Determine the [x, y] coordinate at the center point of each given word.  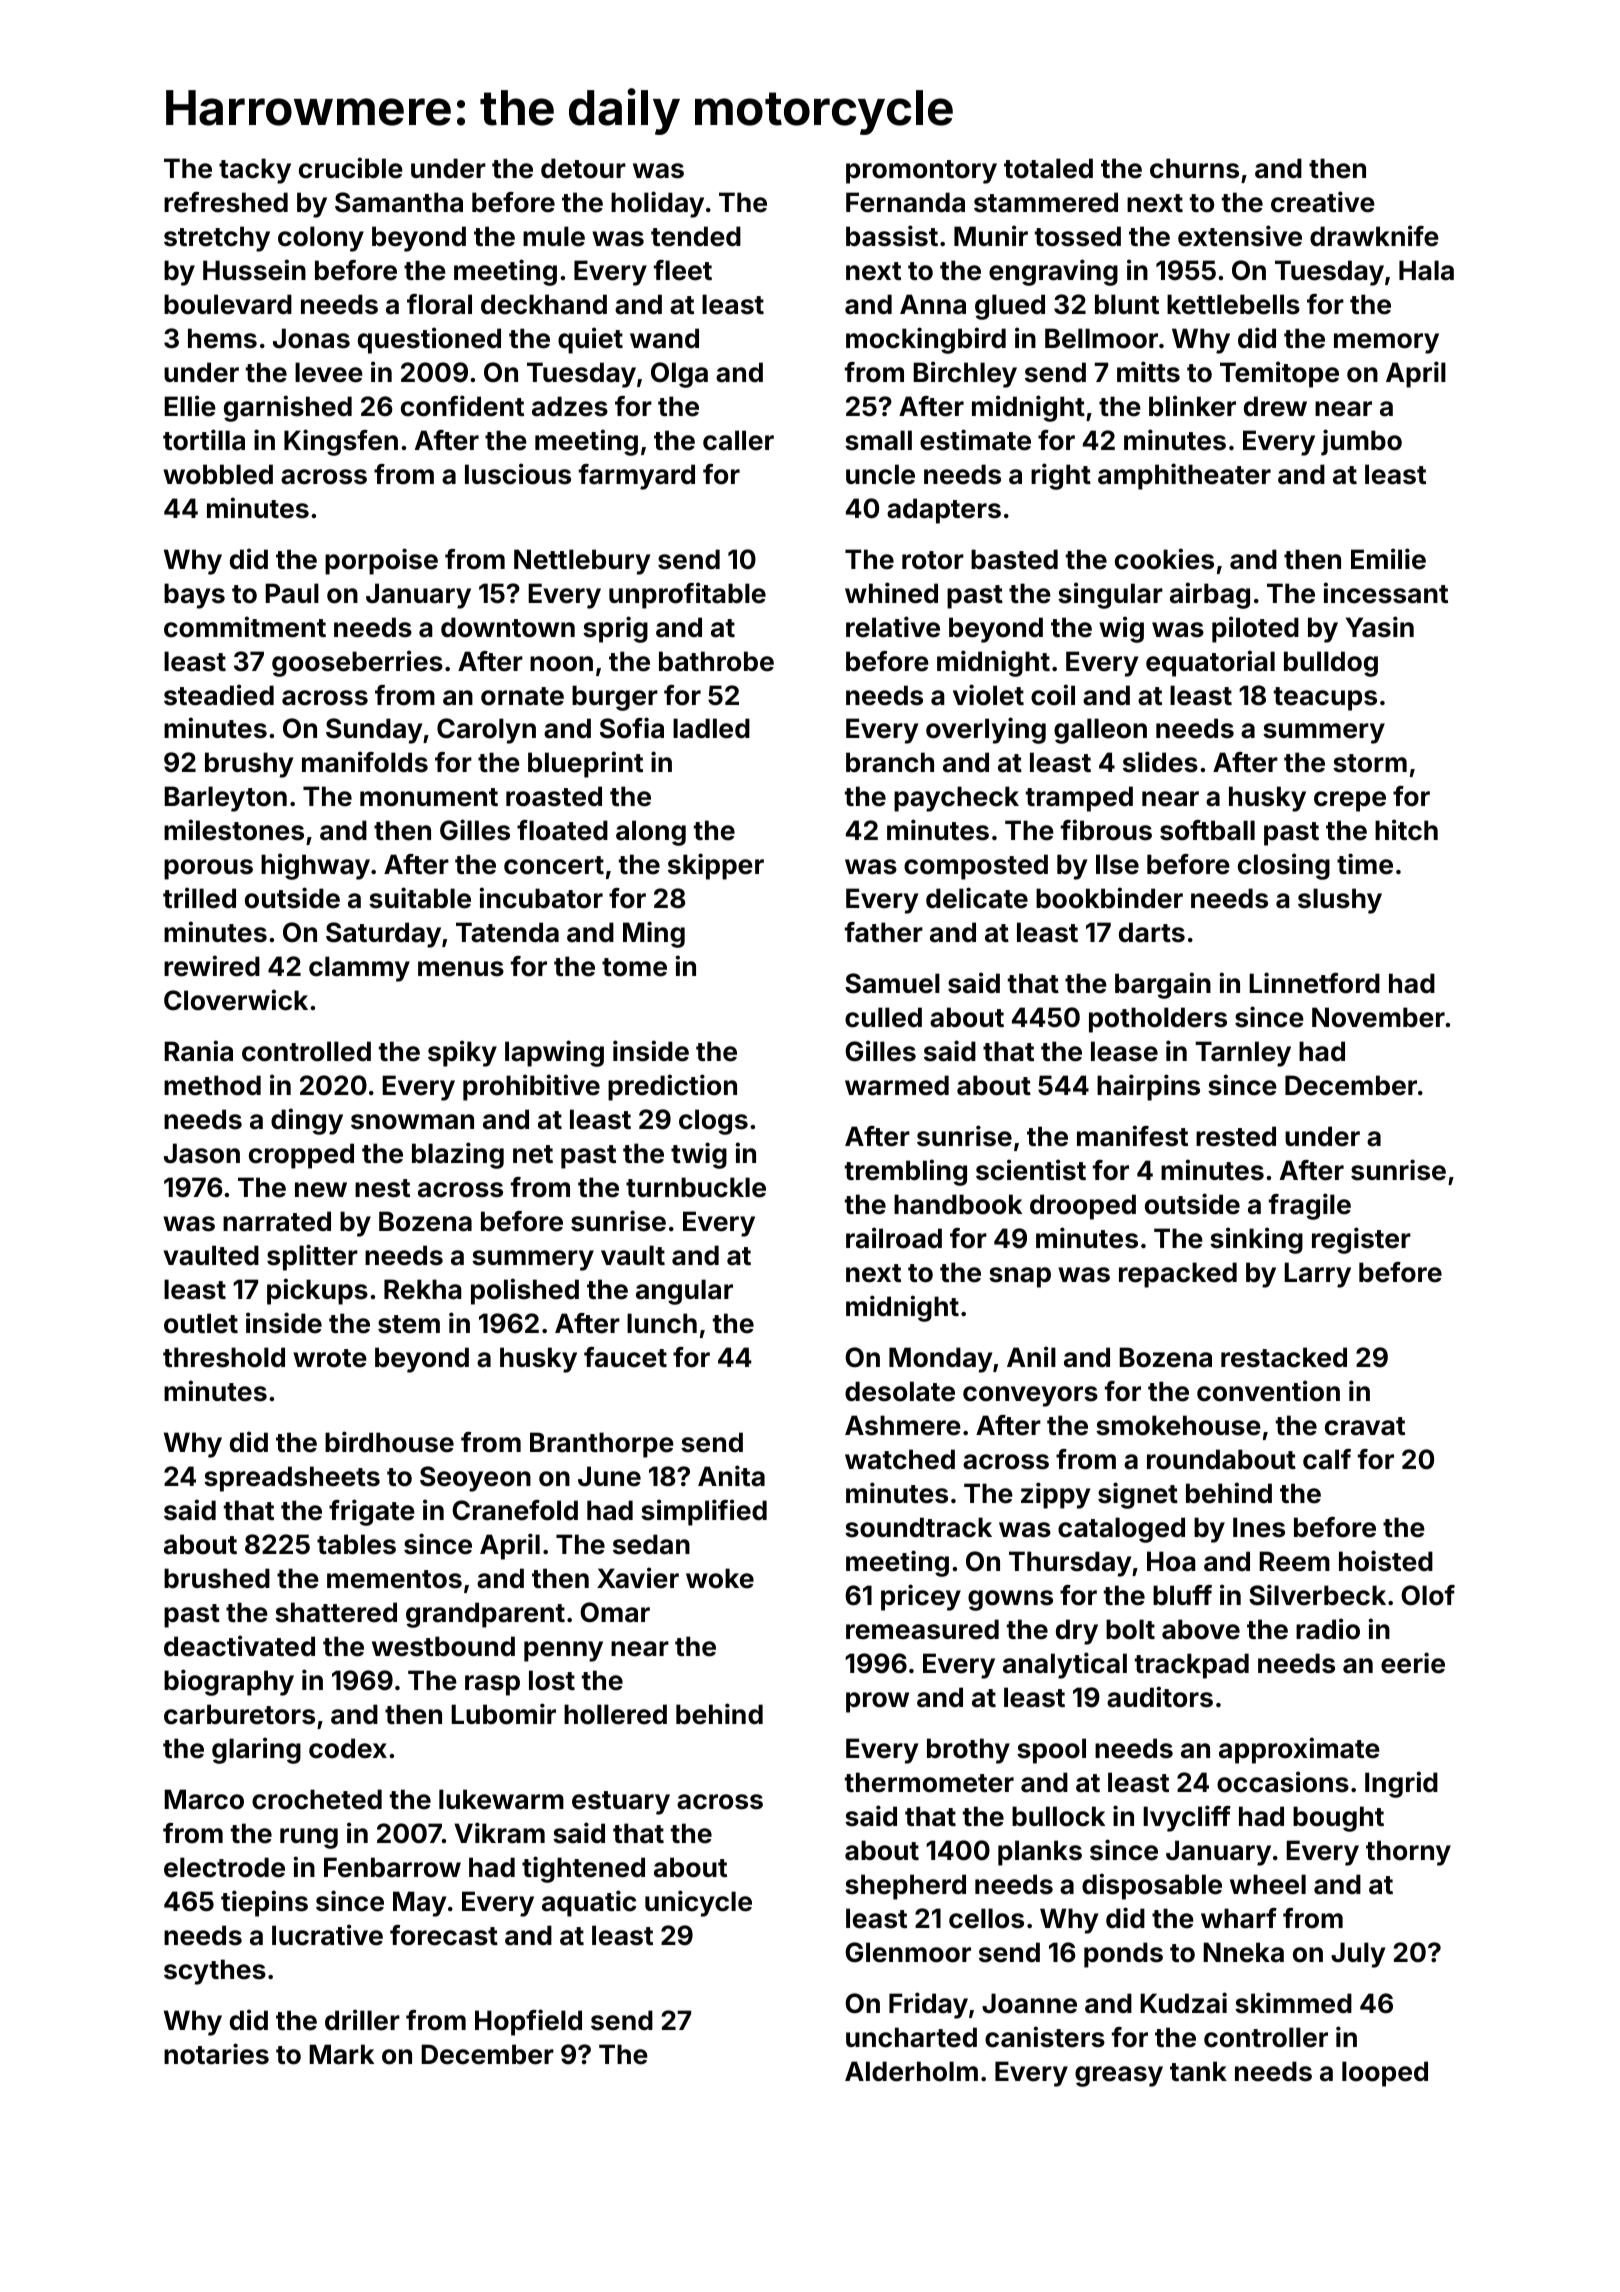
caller [738, 440]
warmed [897, 1085]
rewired [212, 966]
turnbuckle [696, 1187]
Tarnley [1243, 1054]
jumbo [1361, 442]
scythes [215, 1972]
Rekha [423, 1289]
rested [1236, 1136]
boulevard [228, 304]
